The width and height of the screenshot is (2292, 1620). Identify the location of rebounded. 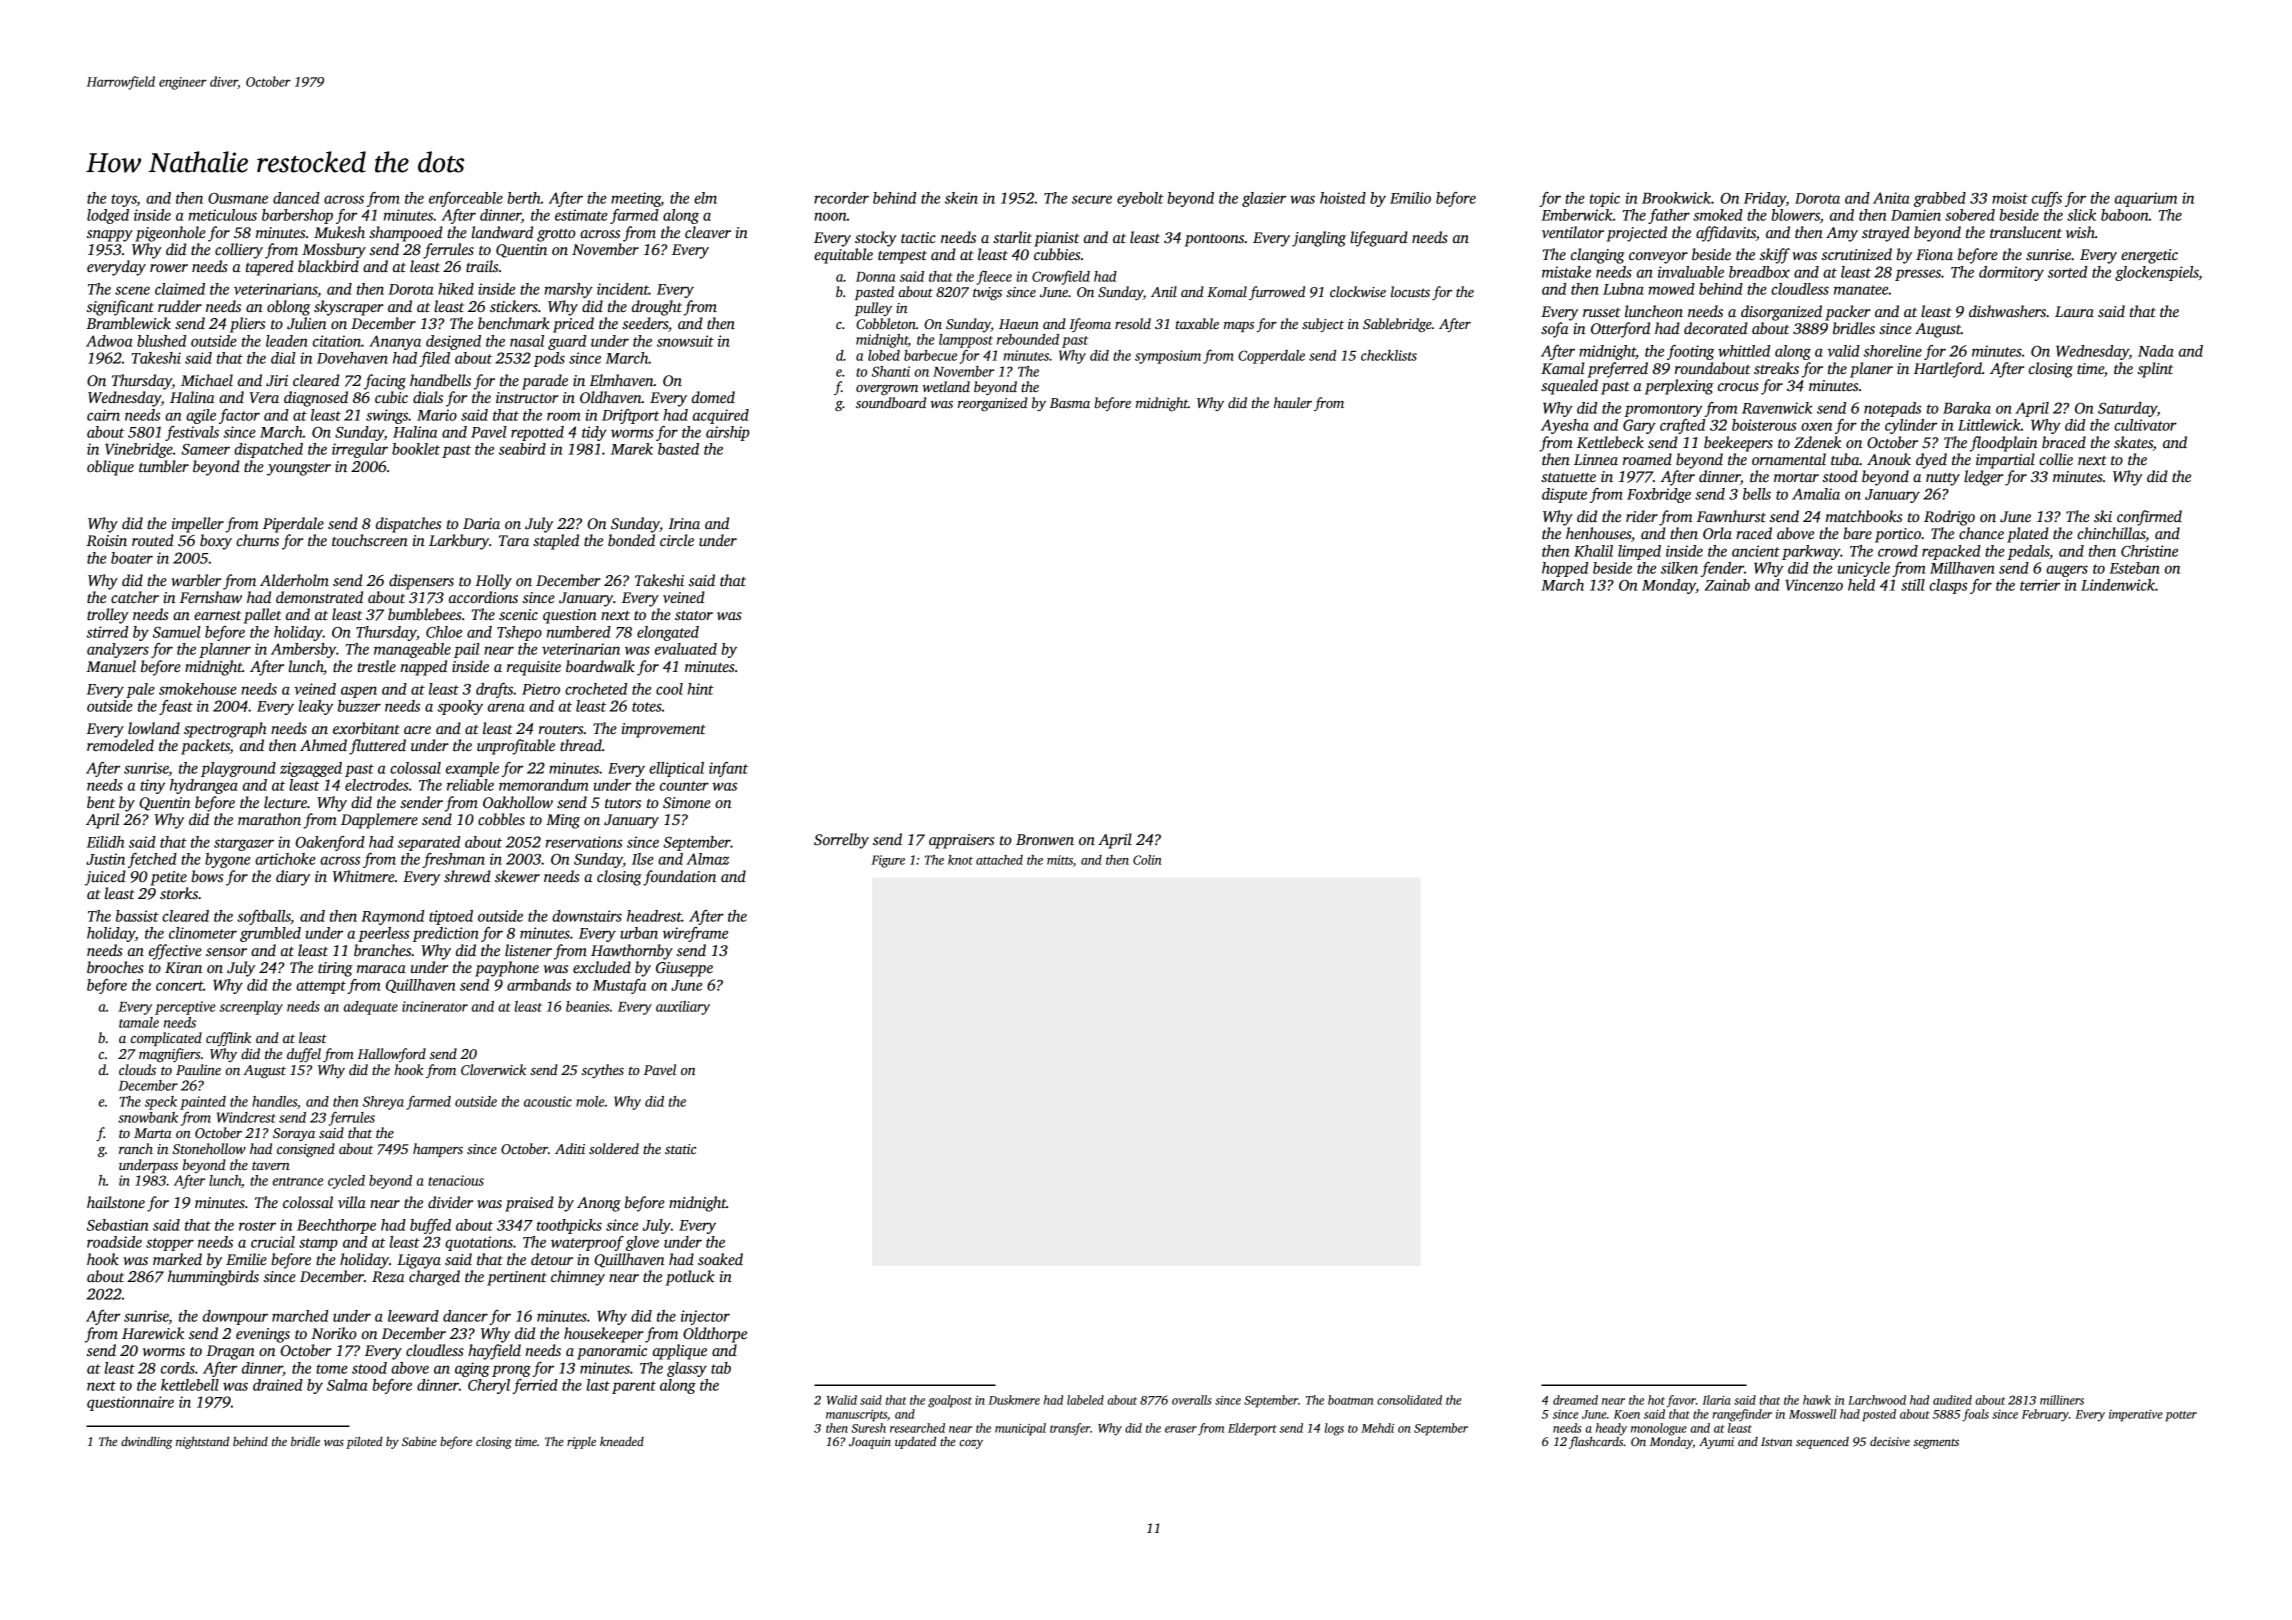
(1028, 339).
